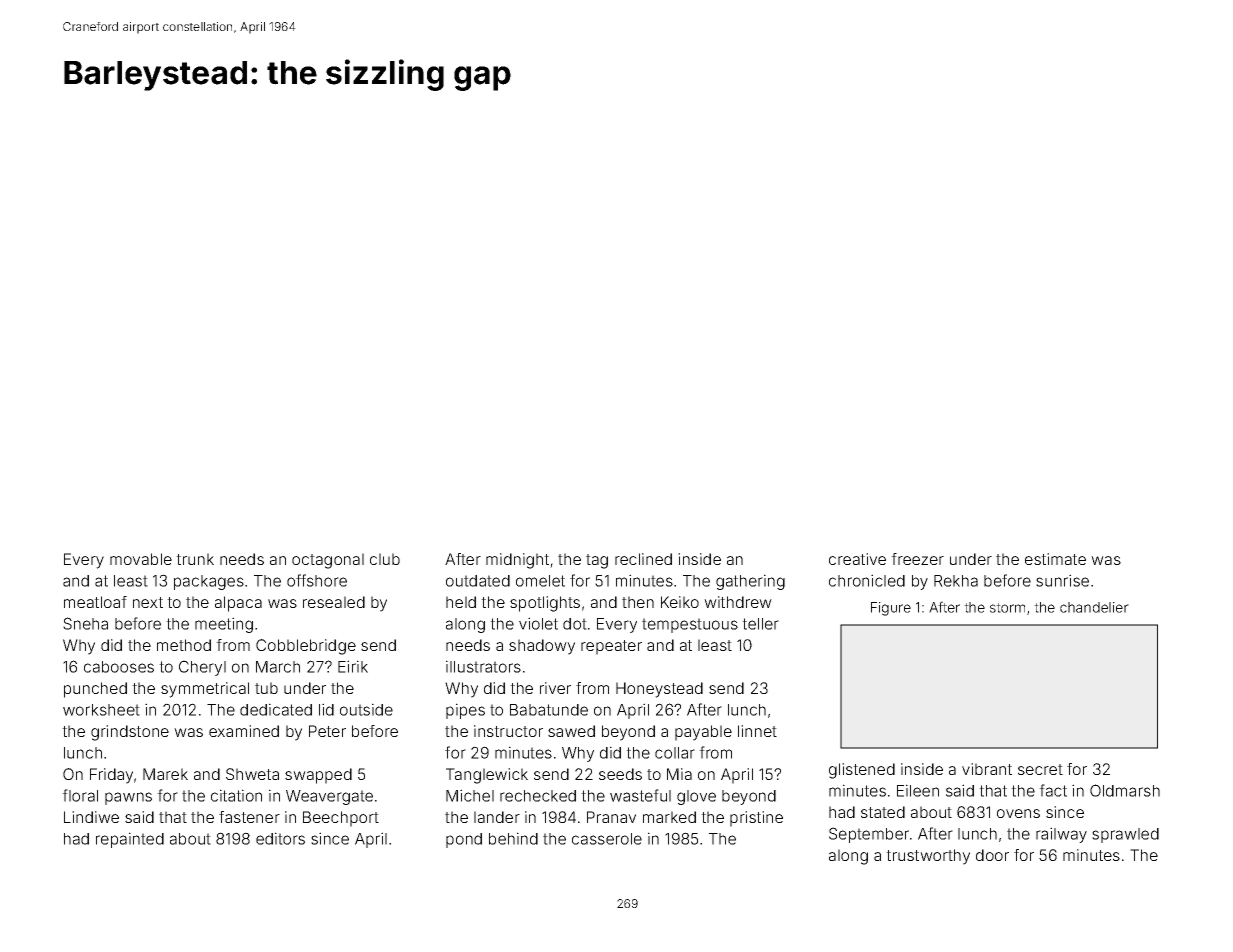 The width and height of the screenshot is (1233, 952). I want to click on club, so click(385, 559).
